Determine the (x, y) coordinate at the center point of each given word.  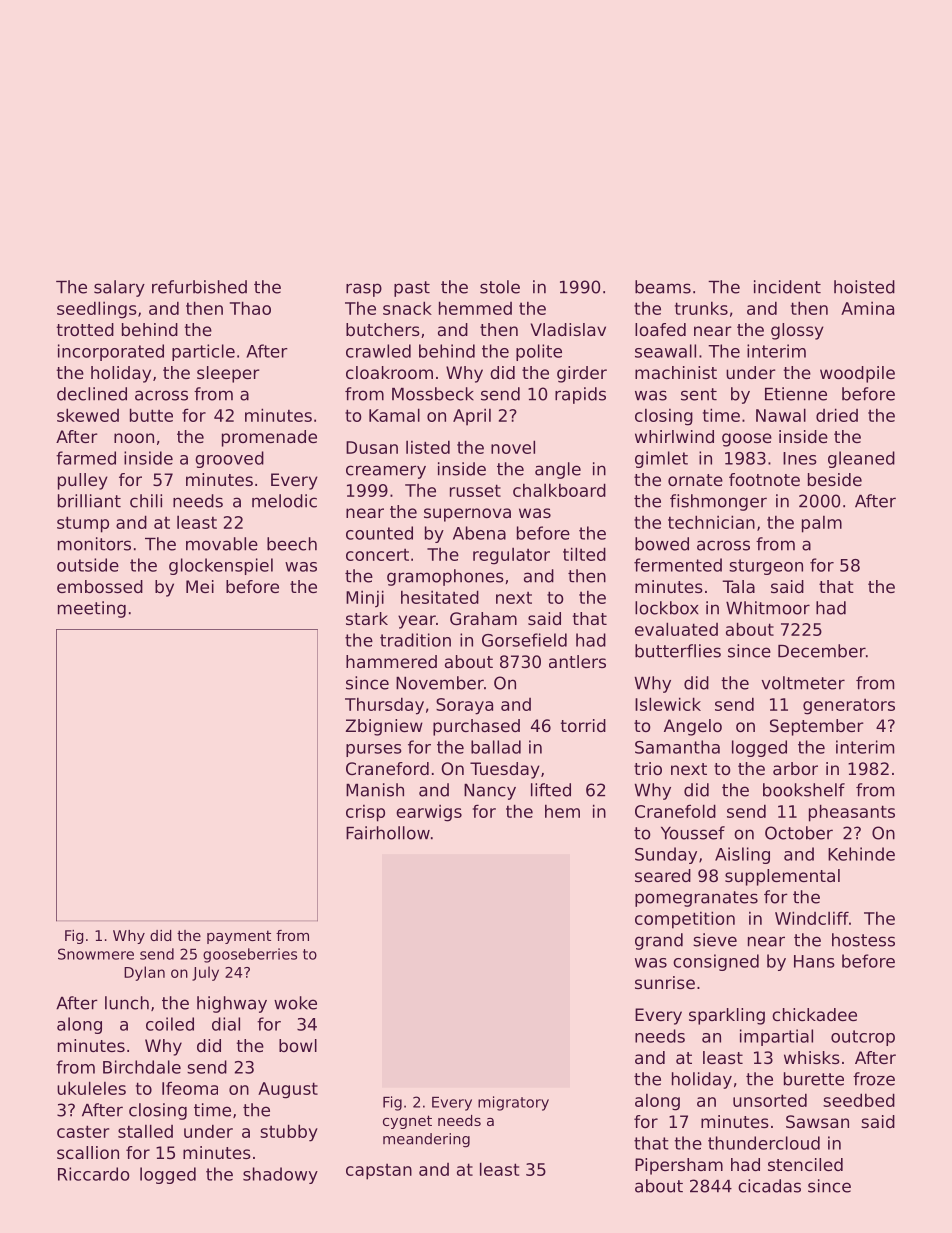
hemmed (475, 308)
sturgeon (766, 567)
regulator (511, 556)
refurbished (199, 287)
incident (787, 287)
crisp (365, 813)
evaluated (676, 629)
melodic (284, 501)
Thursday (384, 706)
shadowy (280, 1175)
